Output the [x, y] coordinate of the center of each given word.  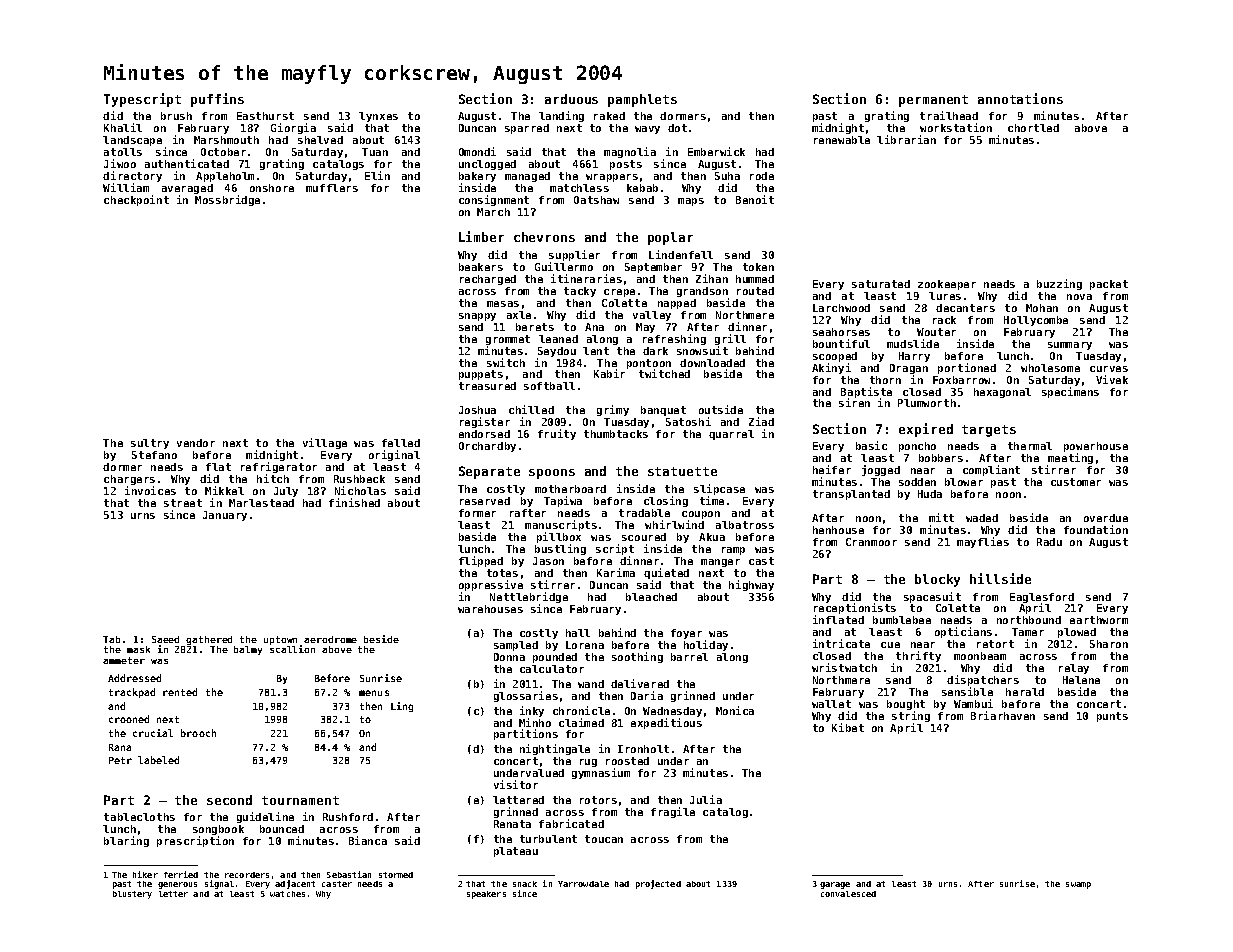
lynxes [378, 117]
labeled [158, 760]
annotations [1020, 98]
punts [1112, 717]
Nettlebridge [529, 597]
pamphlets [642, 100]
